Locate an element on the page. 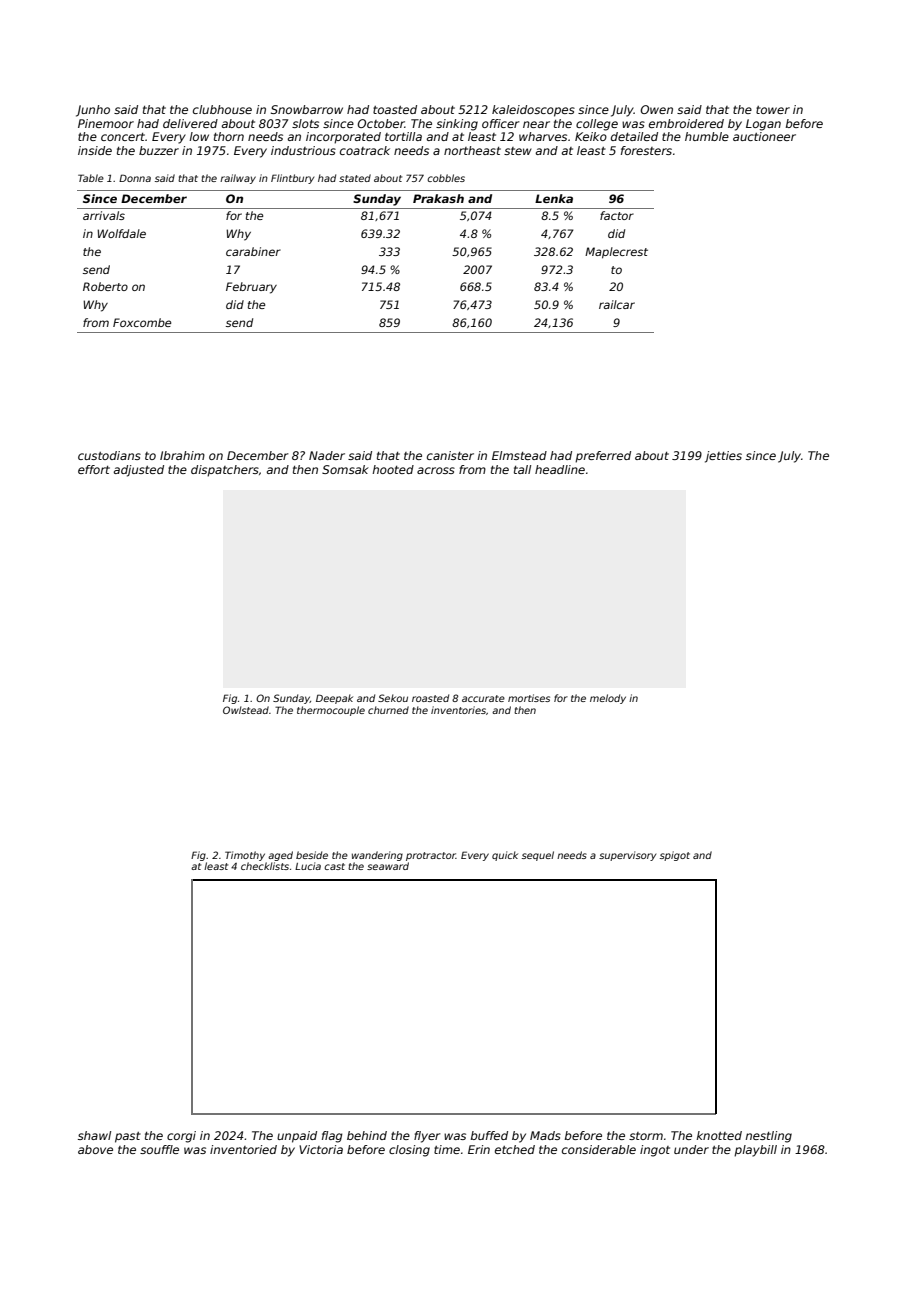 Image resolution: width=908 pixels, height=1316 pixels. incorporated is located at coordinates (343, 138).
